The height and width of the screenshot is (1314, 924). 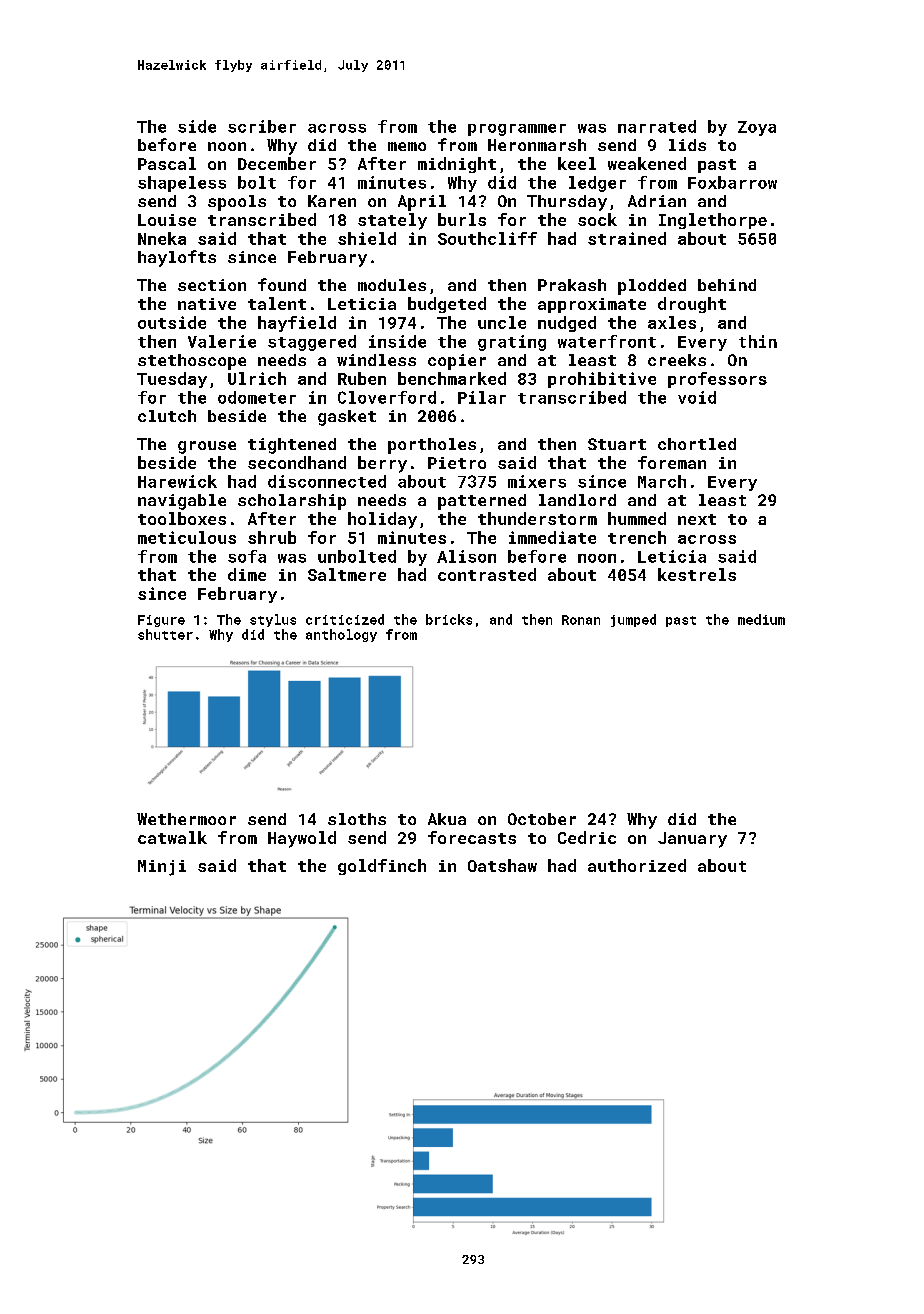 What do you see at coordinates (376, 360) in the screenshot?
I see `windless` at bounding box center [376, 360].
